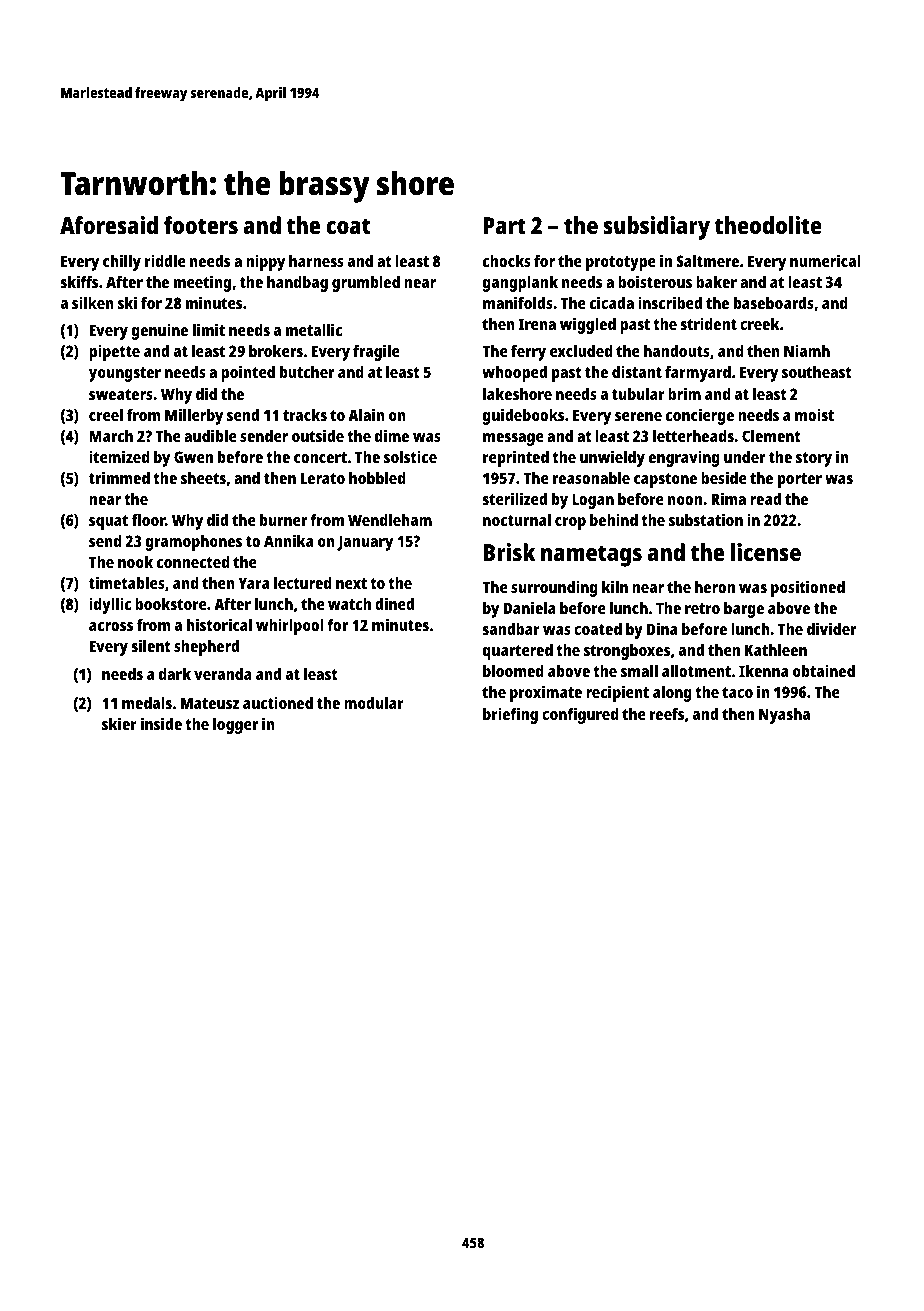 Image resolution: width=924 pixels, height=1311 pixels. Describe the element at coordinates (203, 478) in the document. I see `sheets` at that location.
